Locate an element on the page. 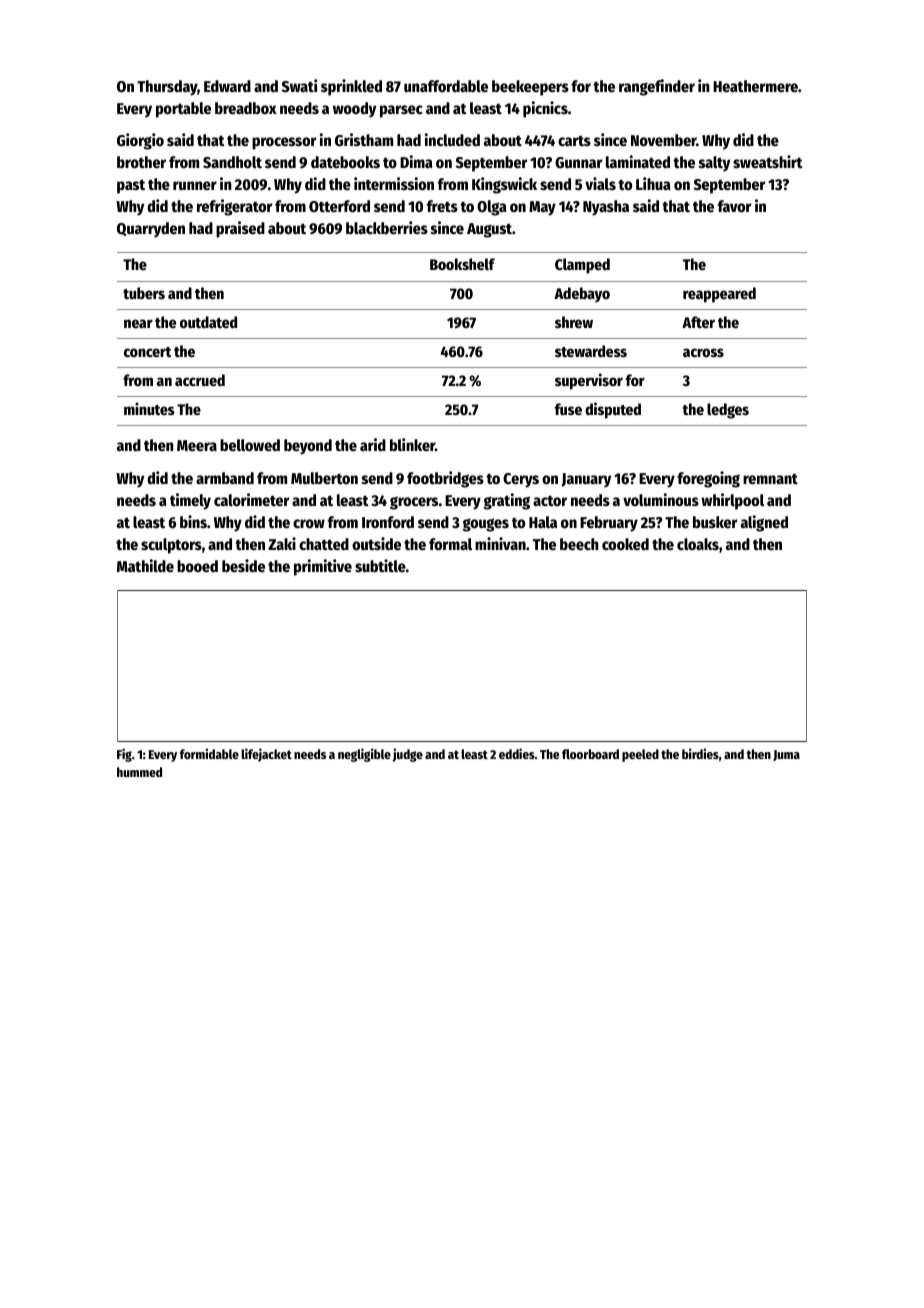 This document has height=1308, width=924. Fig is located at coordinates (124, 755).
